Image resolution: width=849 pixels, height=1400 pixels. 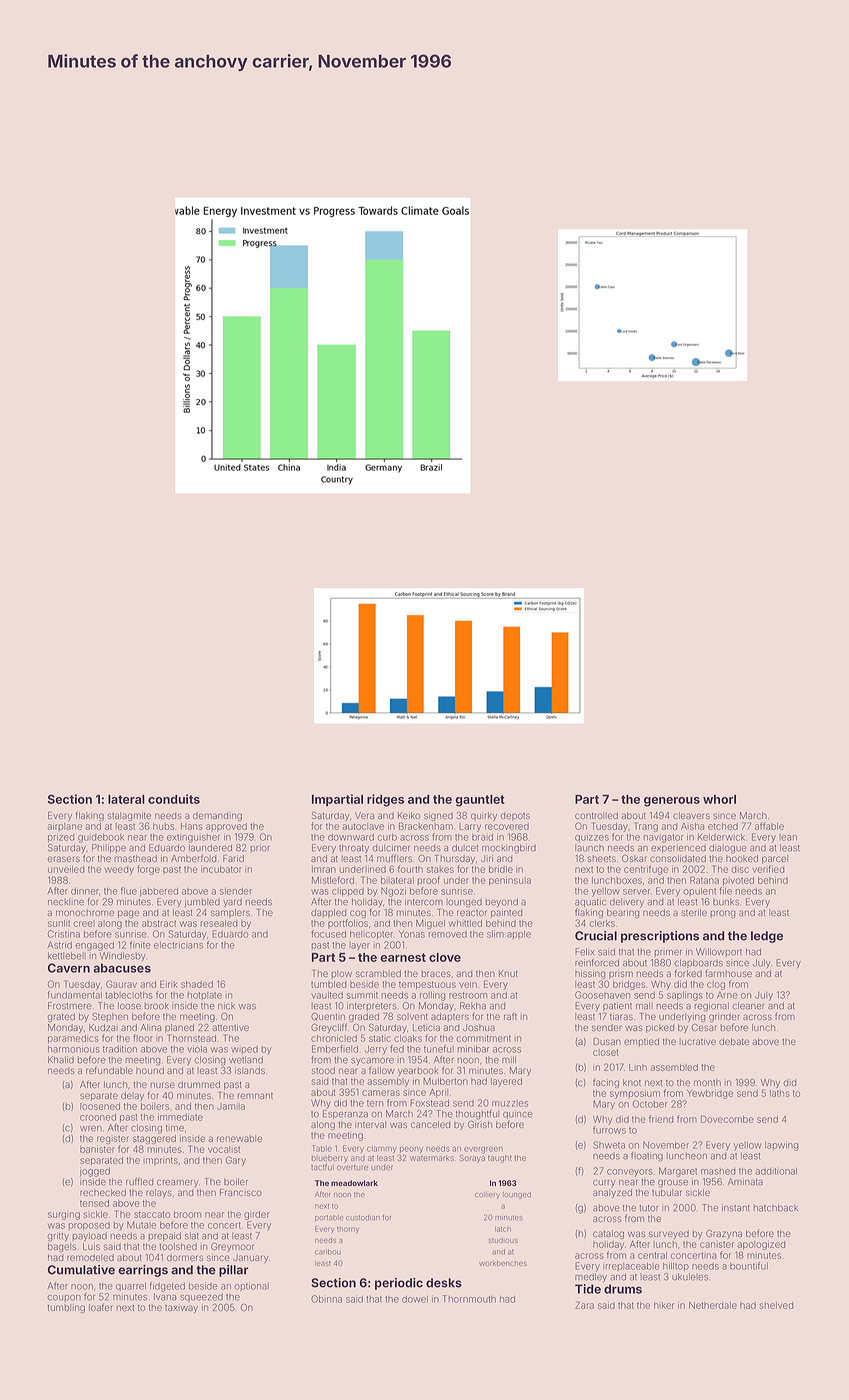 What do you see at coordinates (470, 827) in the screenshot?
I see `Larry` at bounding box center [470, 827].
